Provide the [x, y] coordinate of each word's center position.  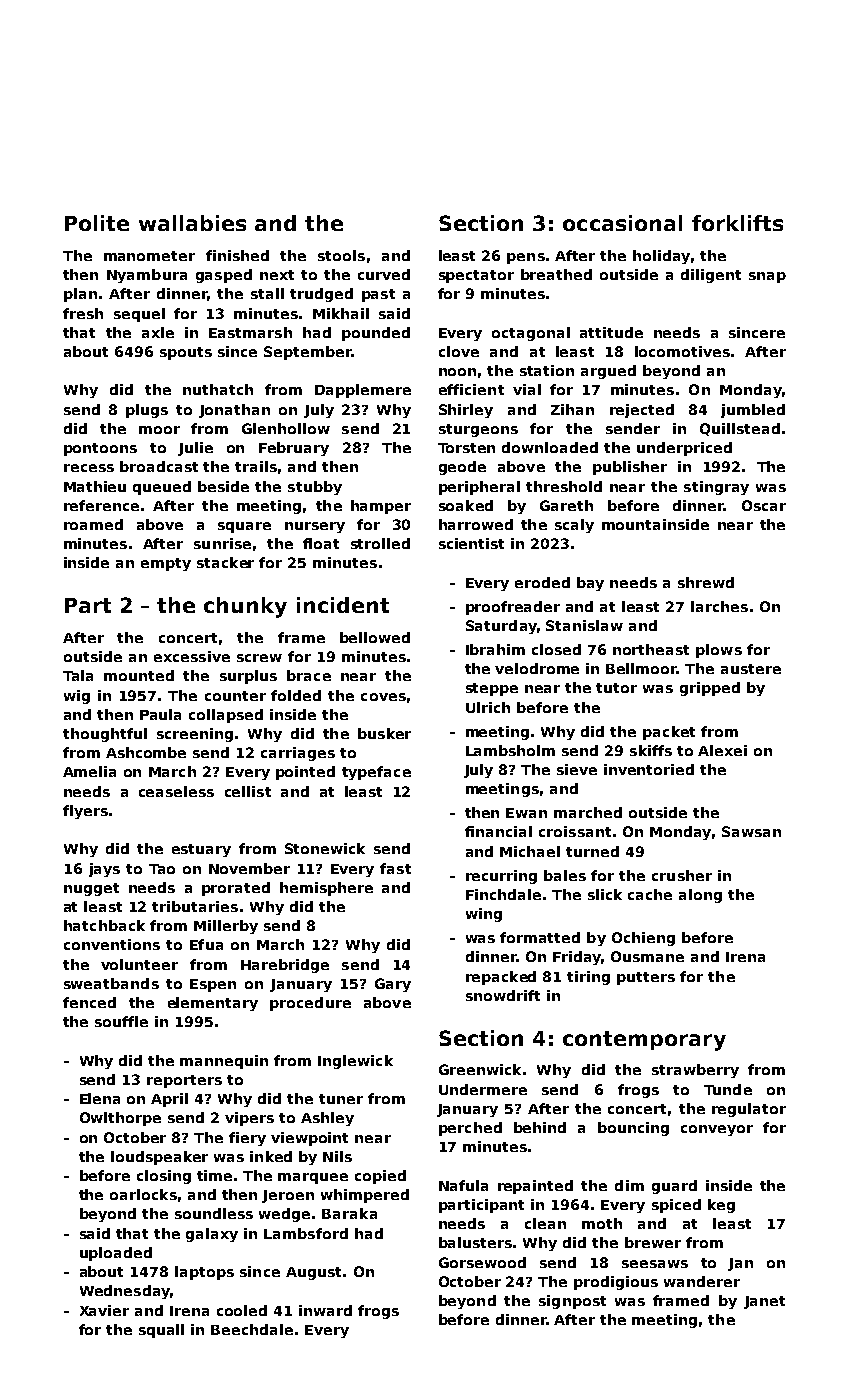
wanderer [702, 1281]
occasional [622, 223]
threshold [564, 486]
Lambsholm [510, 750]
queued [162, 488]
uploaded [116, 1254]
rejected [642, 411]
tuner [341, 1099]
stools [341, 255]
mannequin [224, 1062]
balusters [475, 1242]
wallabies [192, 223]
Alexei [722, 750]
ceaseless [176, 791]
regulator [749, 1110]
